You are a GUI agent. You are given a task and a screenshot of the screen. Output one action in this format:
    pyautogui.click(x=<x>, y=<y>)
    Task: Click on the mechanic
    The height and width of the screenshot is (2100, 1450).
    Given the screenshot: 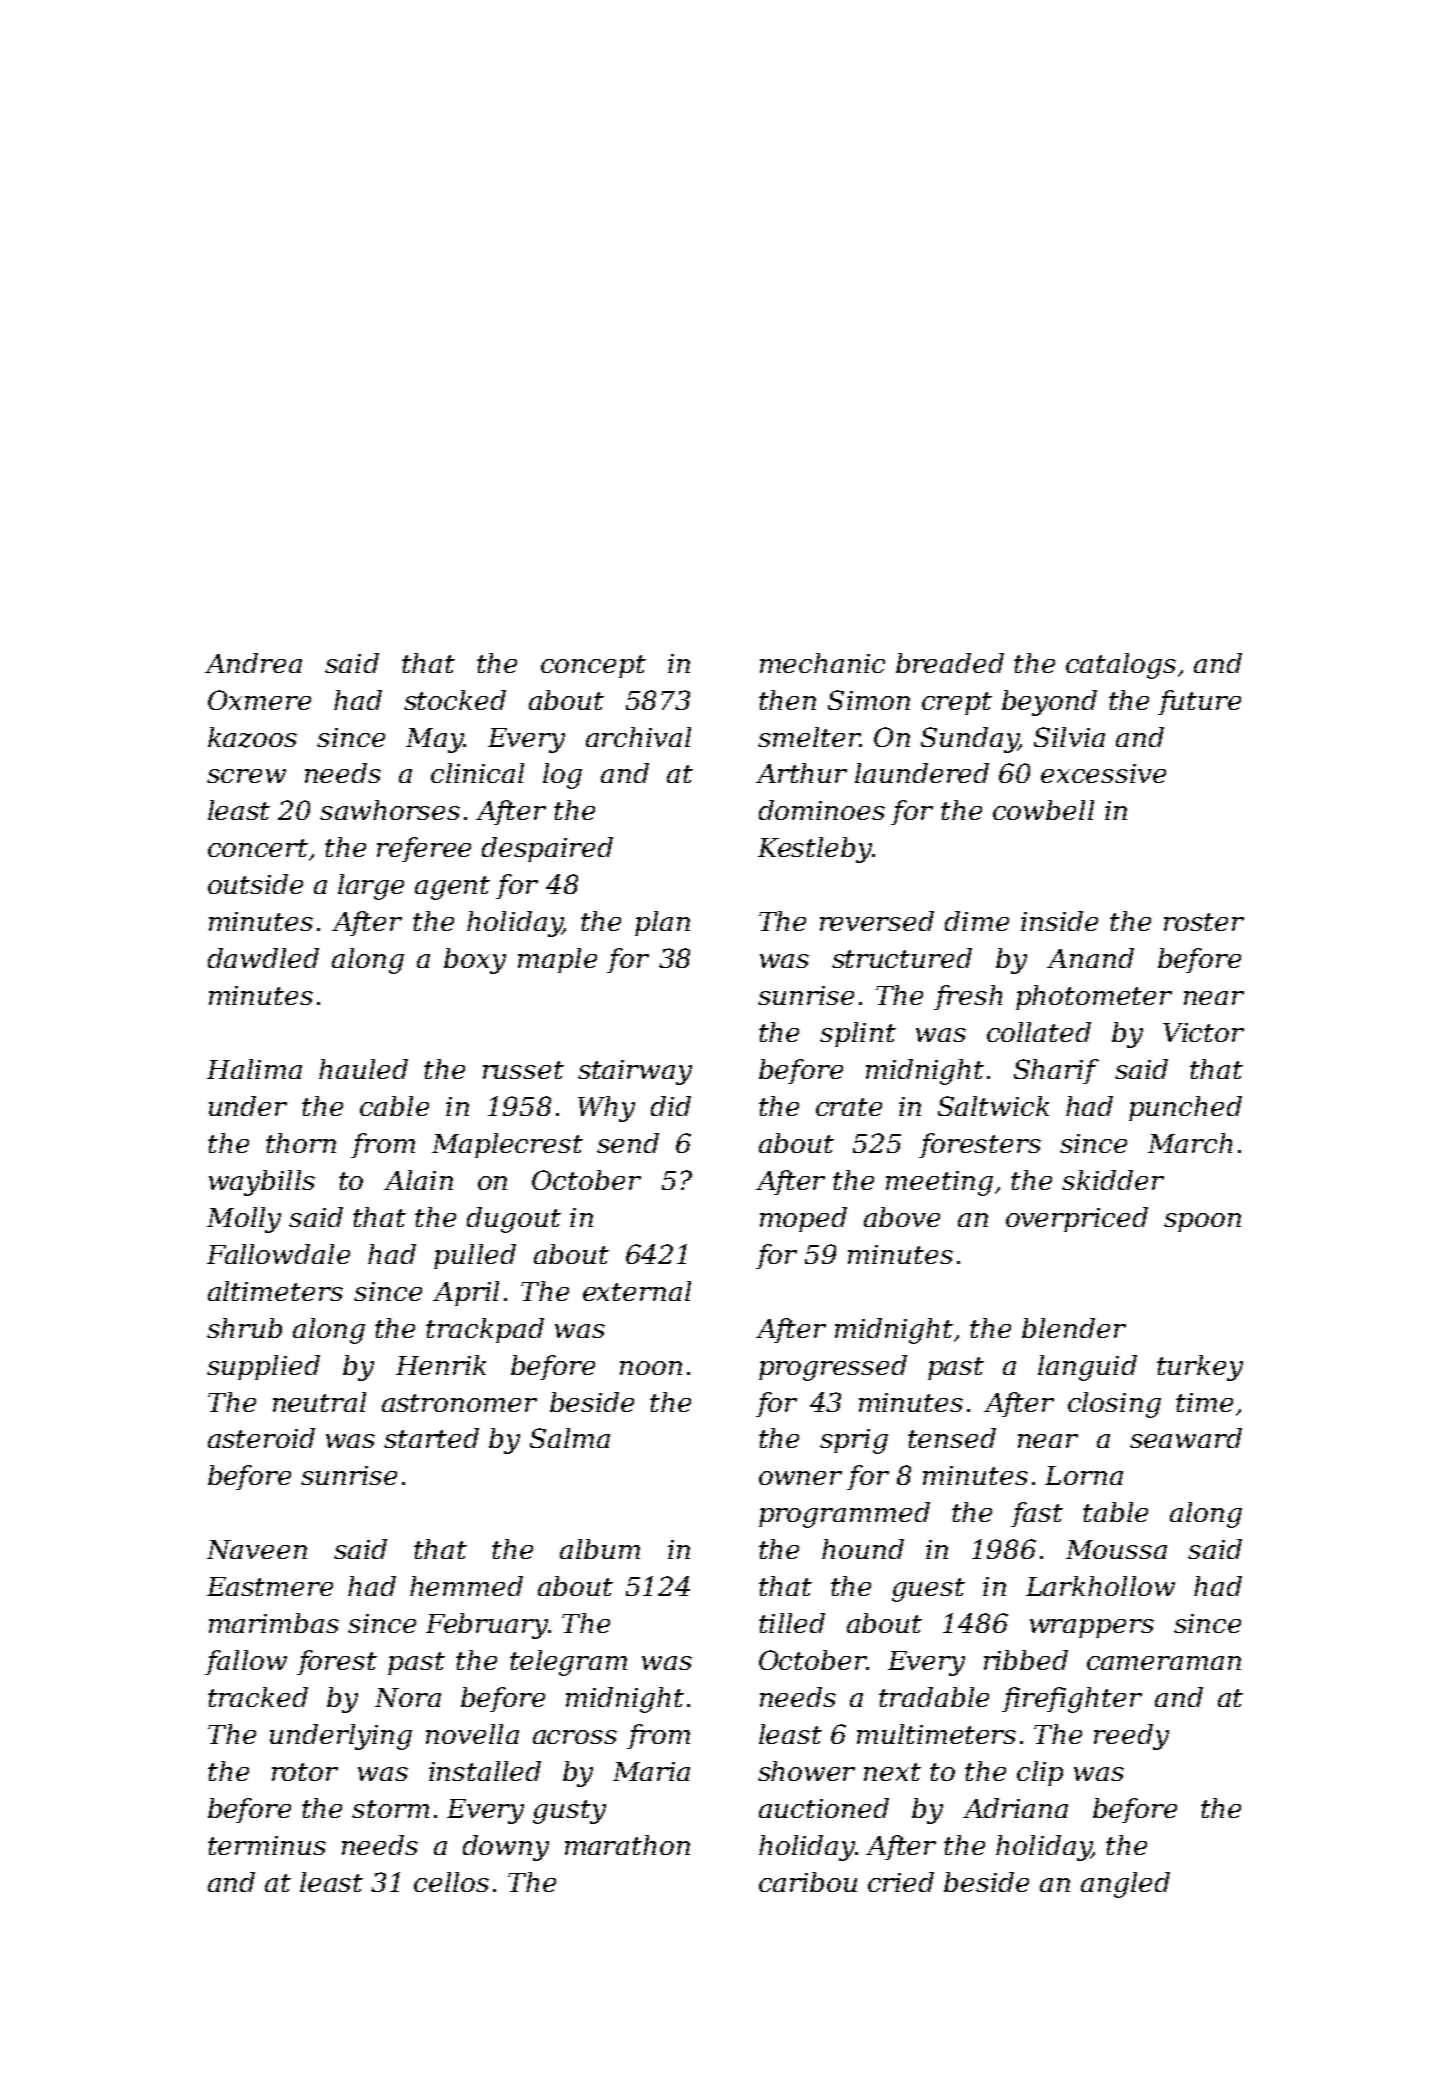 What is the action you would take?
    pyautogui.click(x=822, y=663)
